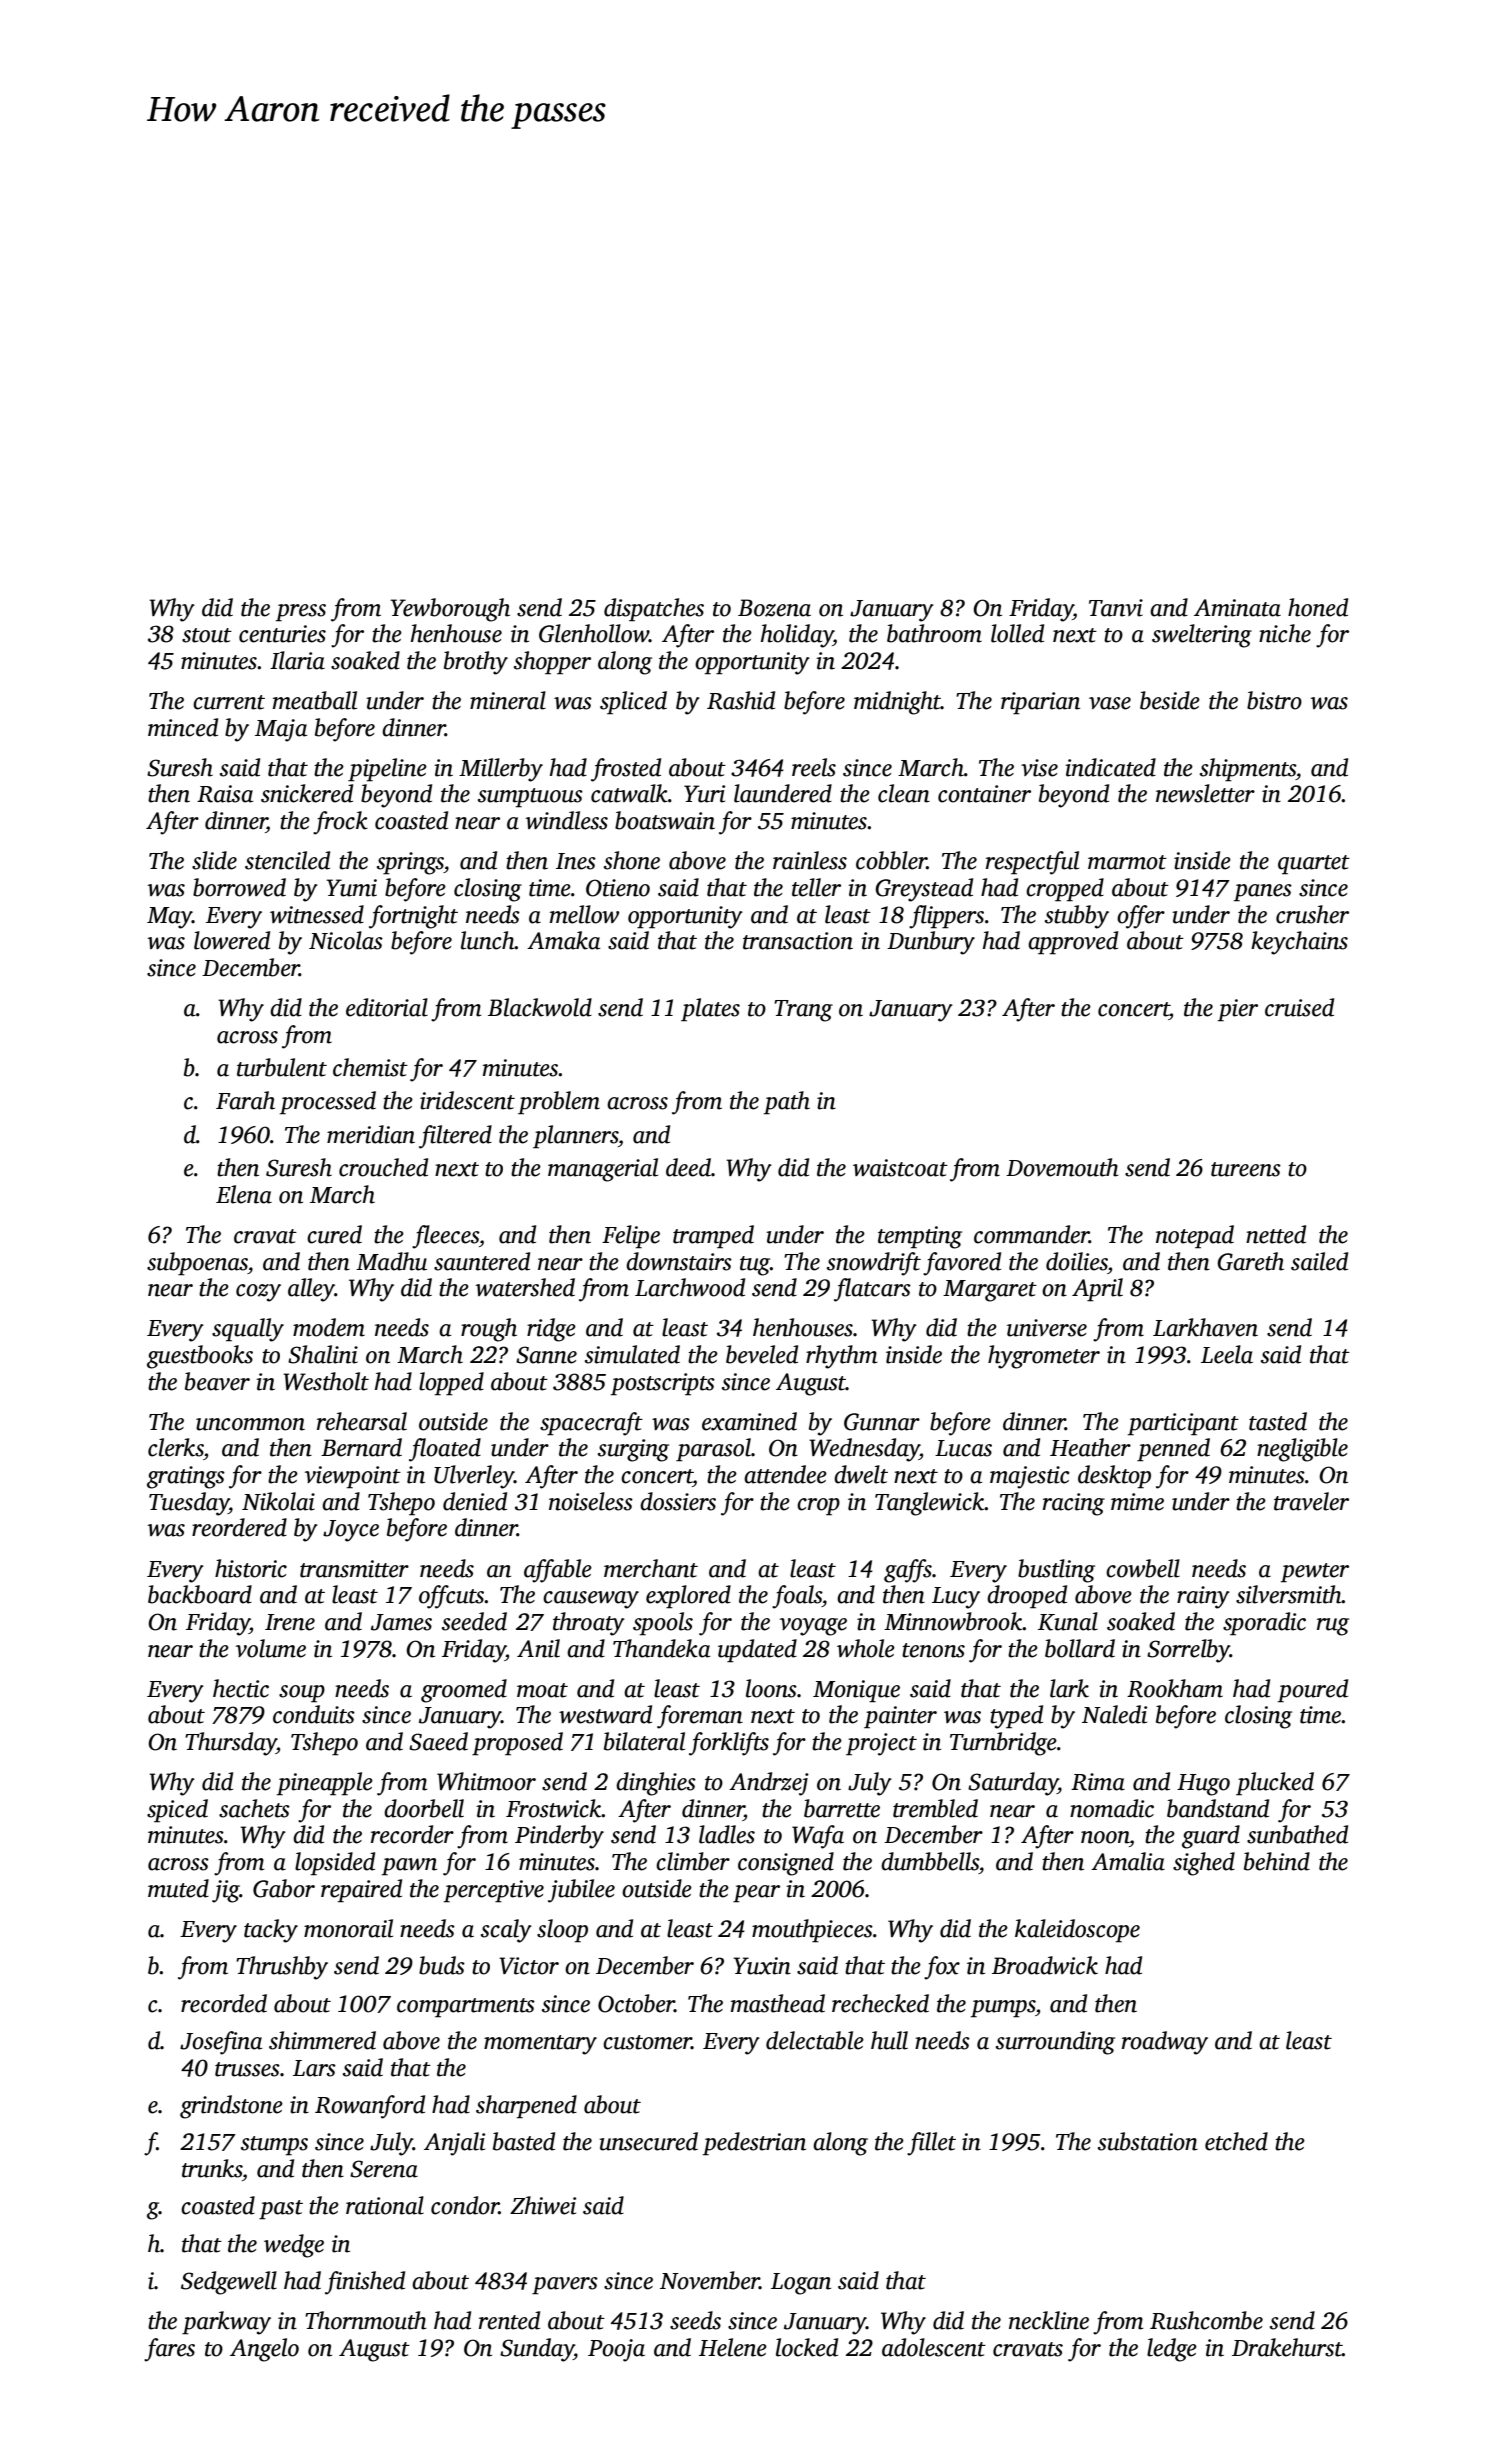  I want to click on modem, so click(329, 1327).
